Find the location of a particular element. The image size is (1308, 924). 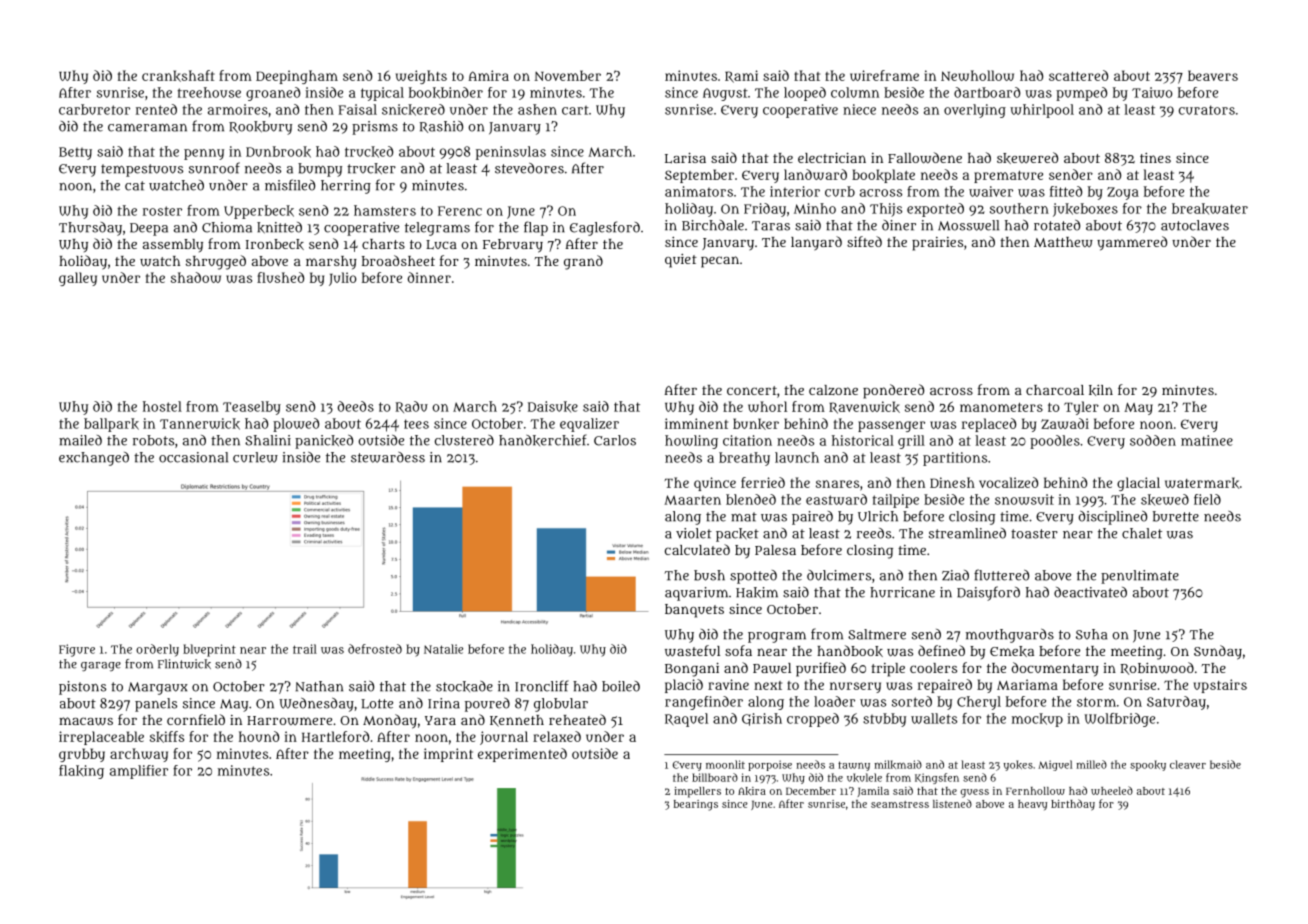

curlew is located at coordinates (255, 457).
